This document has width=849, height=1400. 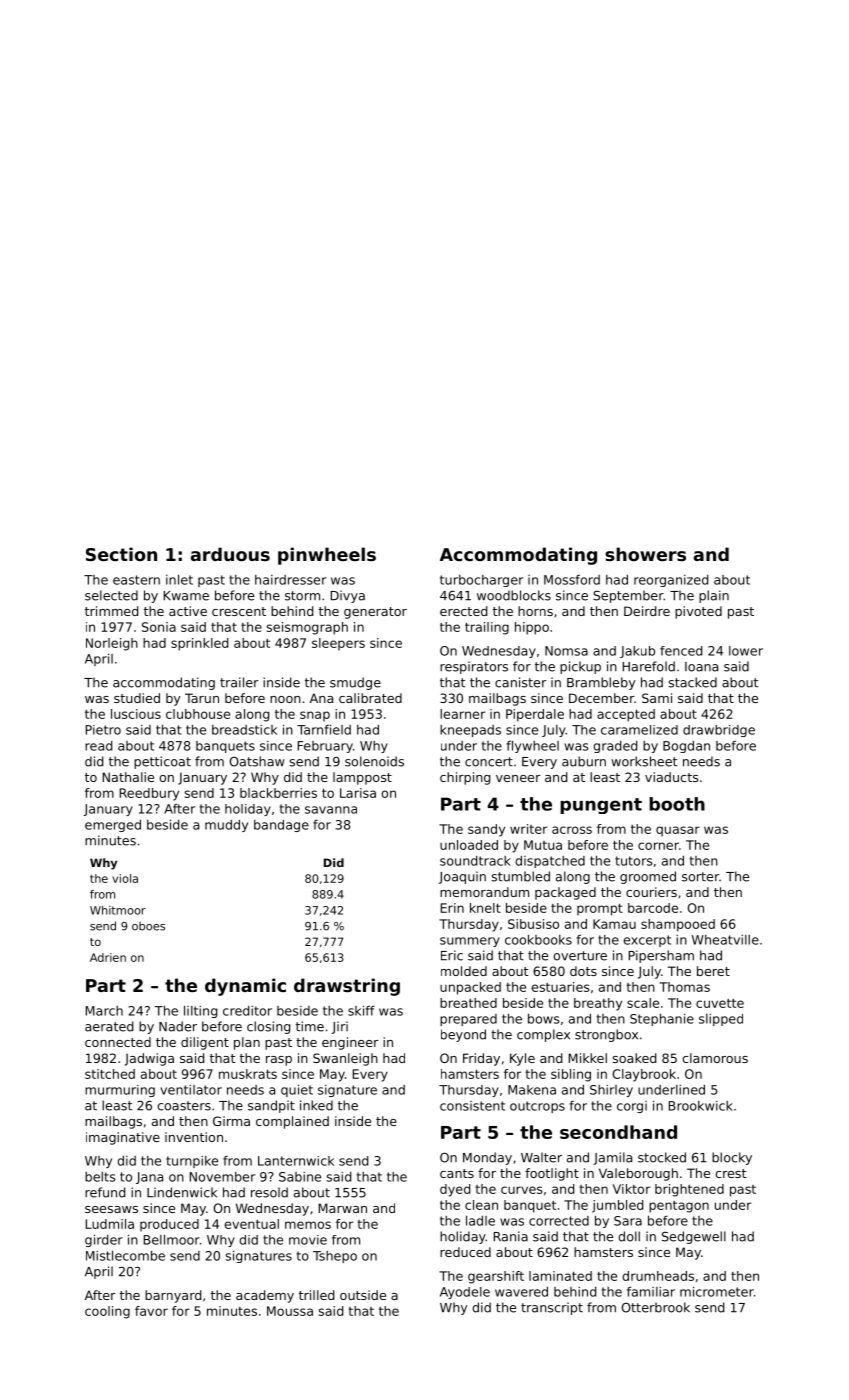 What do you see at coordinates (290, 1311) in the document?
I see `Moussa` at bounding box center [290, 1311].
